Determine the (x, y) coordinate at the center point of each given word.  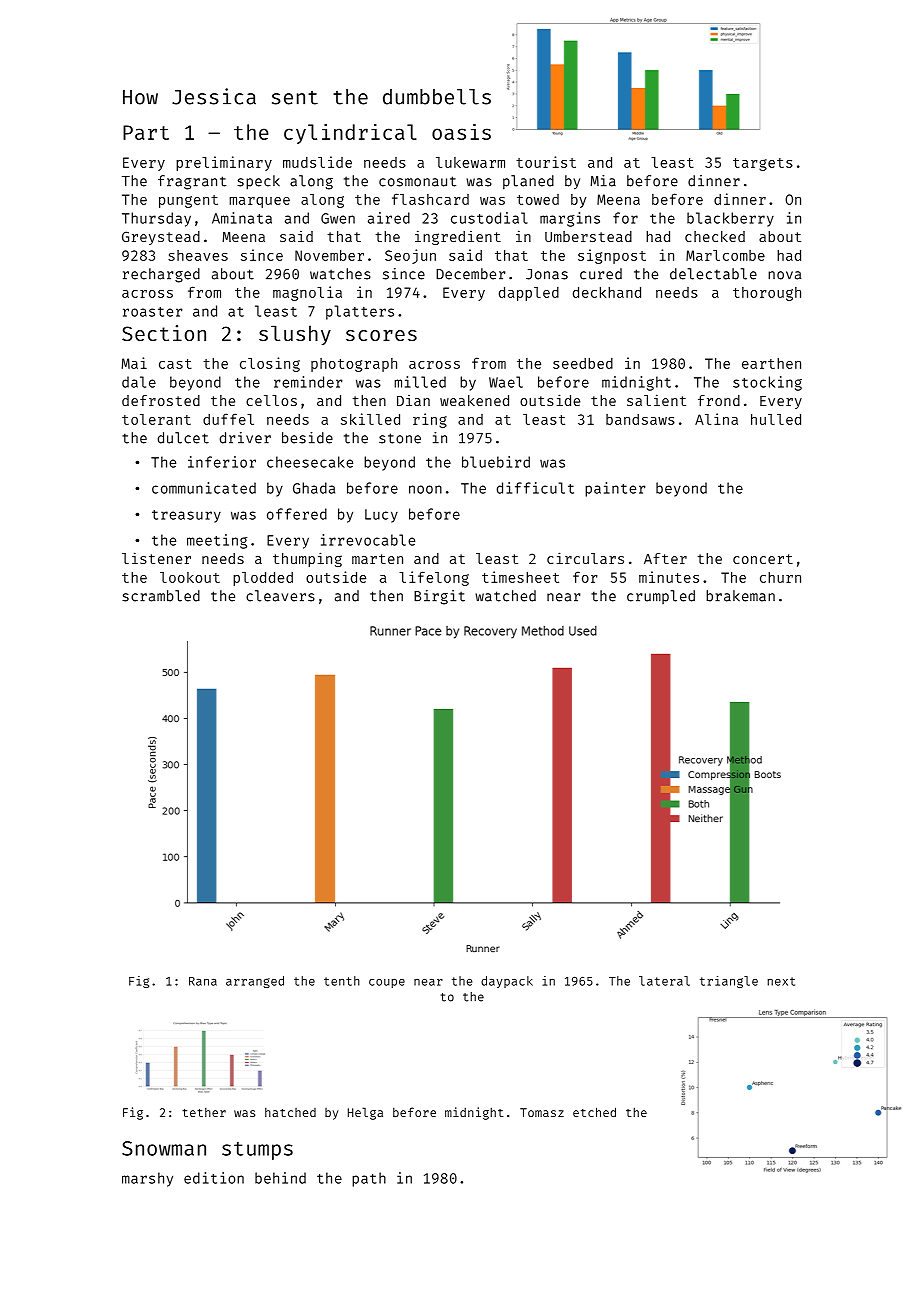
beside (307, 438)
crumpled (661, 597)
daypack (507, 982)
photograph (354, 365)
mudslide (317, 162)
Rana (203, 981)
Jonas (547, 274)
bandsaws (640, 419)
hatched (290, 1112)
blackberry (730, 219)
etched (594, 1112)
